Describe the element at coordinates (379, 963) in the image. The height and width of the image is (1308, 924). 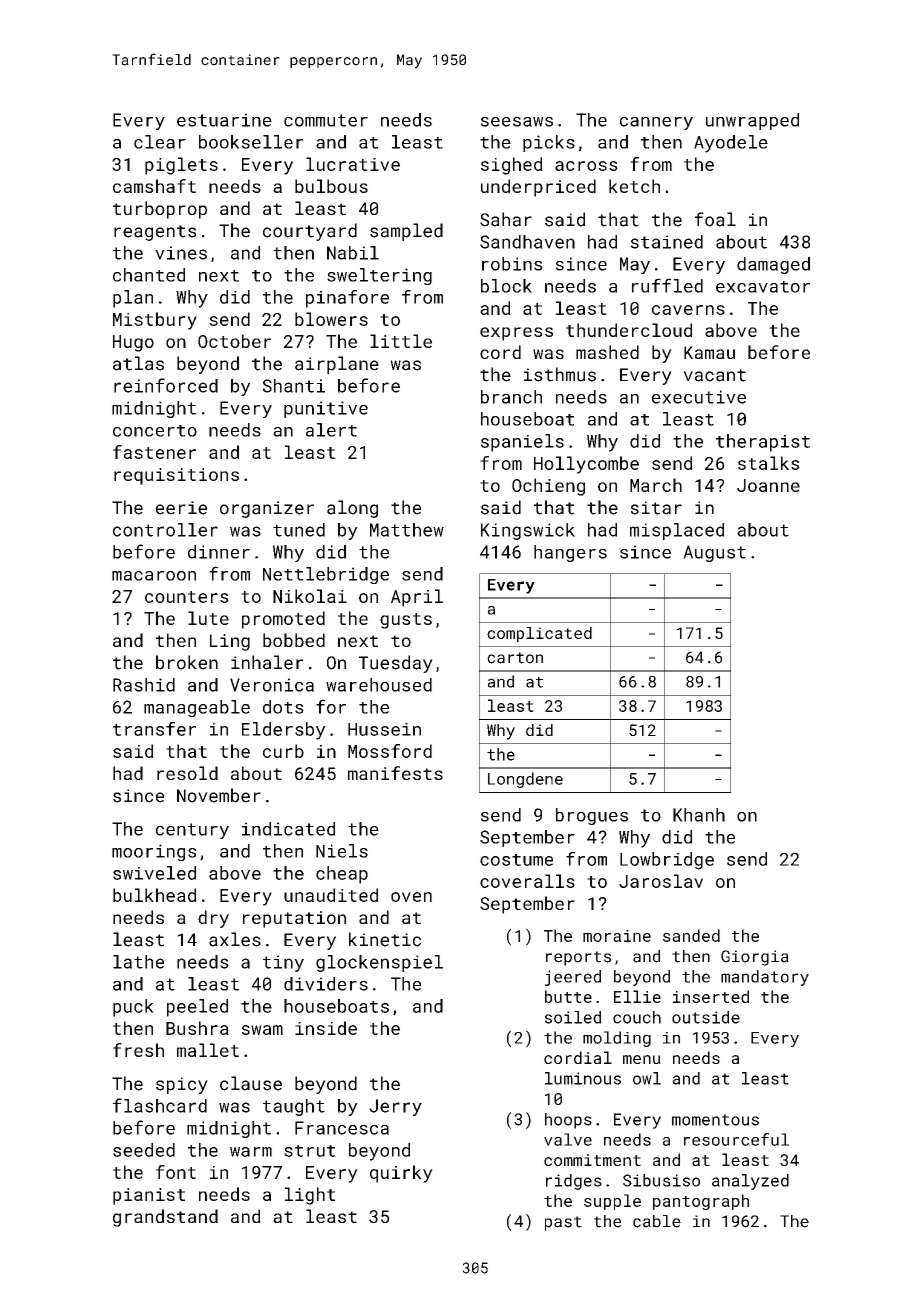
I see `glockenspiel` at that location.
